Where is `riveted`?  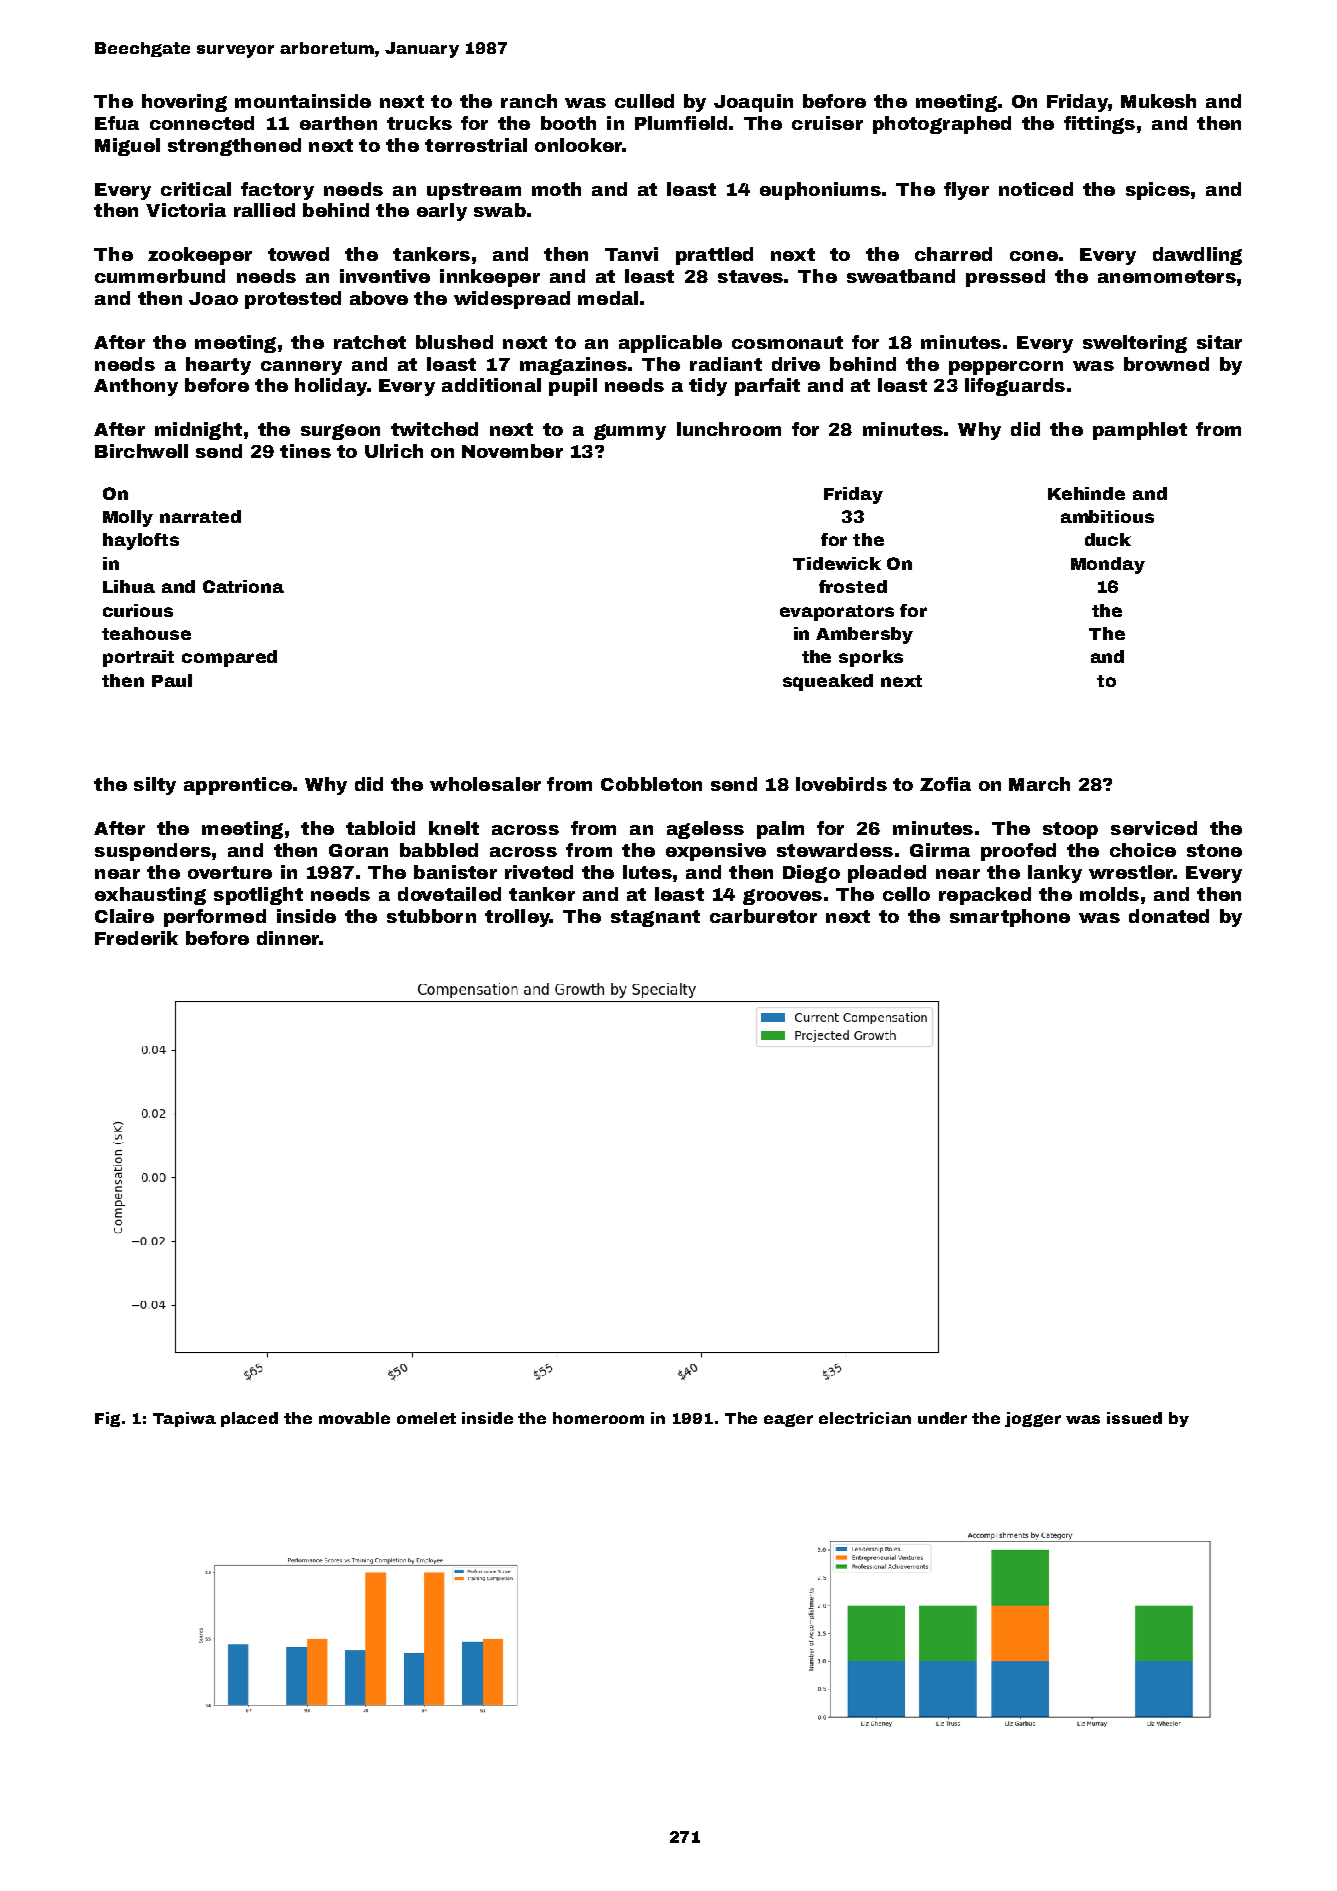
riveted is located at coordinates (539, 872).
